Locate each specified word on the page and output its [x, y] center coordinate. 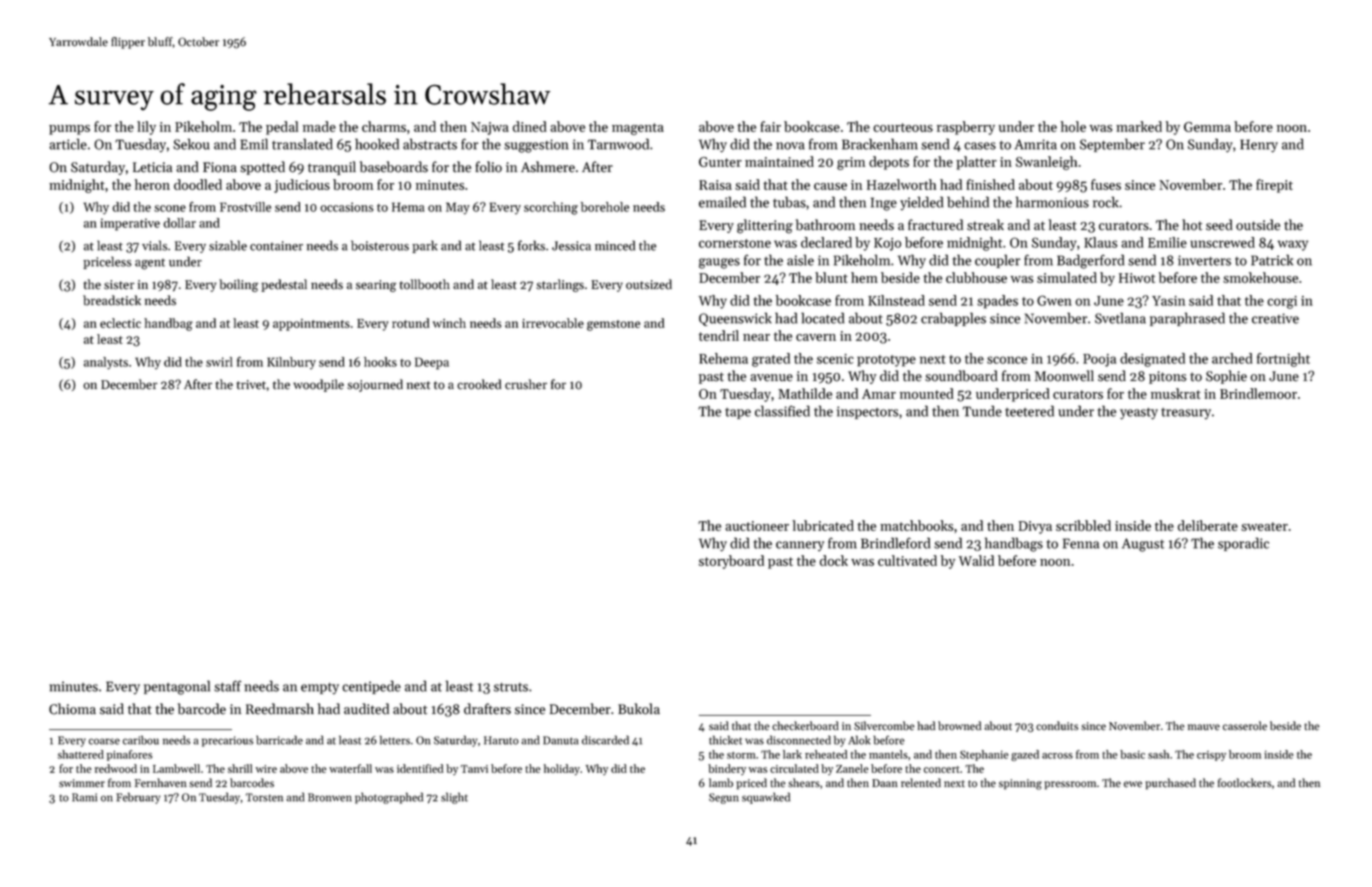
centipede [371, 687]
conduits [1057, 726]
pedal [282, 128]
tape [738, 413]
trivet [251, 385]
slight [454, 798]
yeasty [1139, 414]
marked [1139, 126]
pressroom [1070, 785]
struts [511, 687]
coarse [104, 741]
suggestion [536, 146]
